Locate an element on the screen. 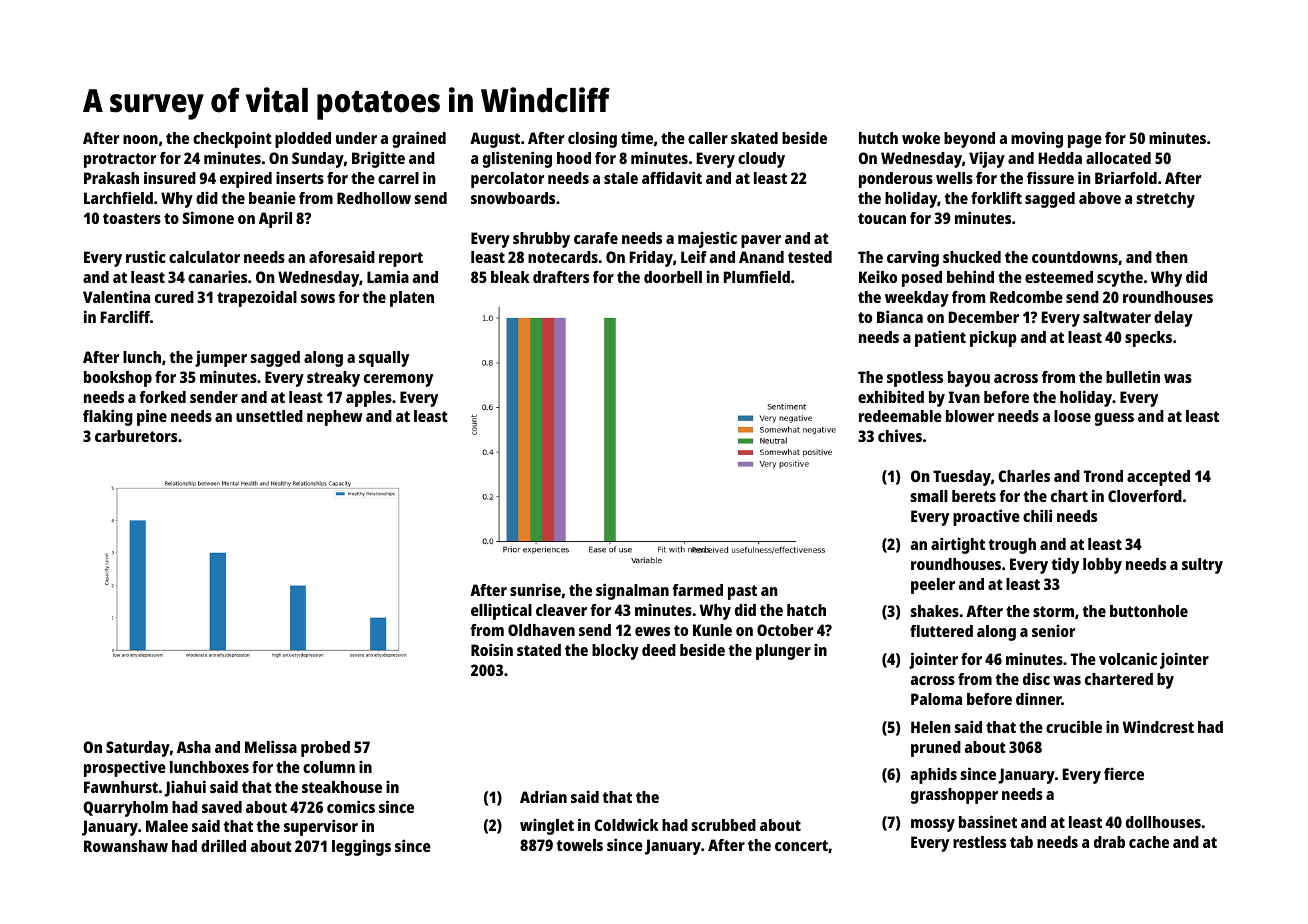 This screenshot has width=1308, height=924. then is located at coordinates (1171, 257).
